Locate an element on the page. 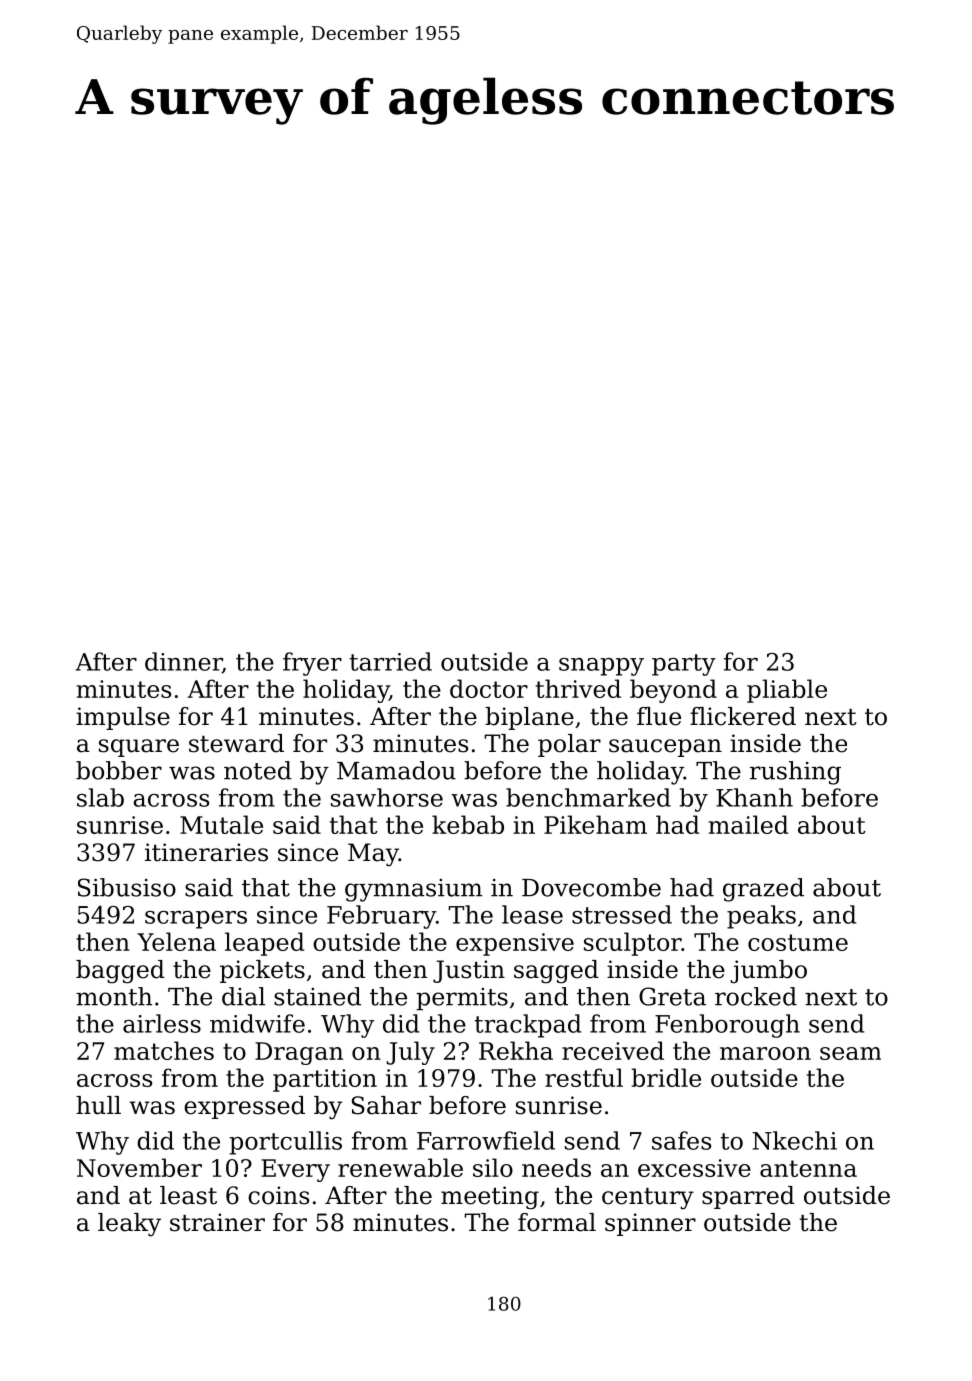  tarried is located at coordinates (390, 661).
